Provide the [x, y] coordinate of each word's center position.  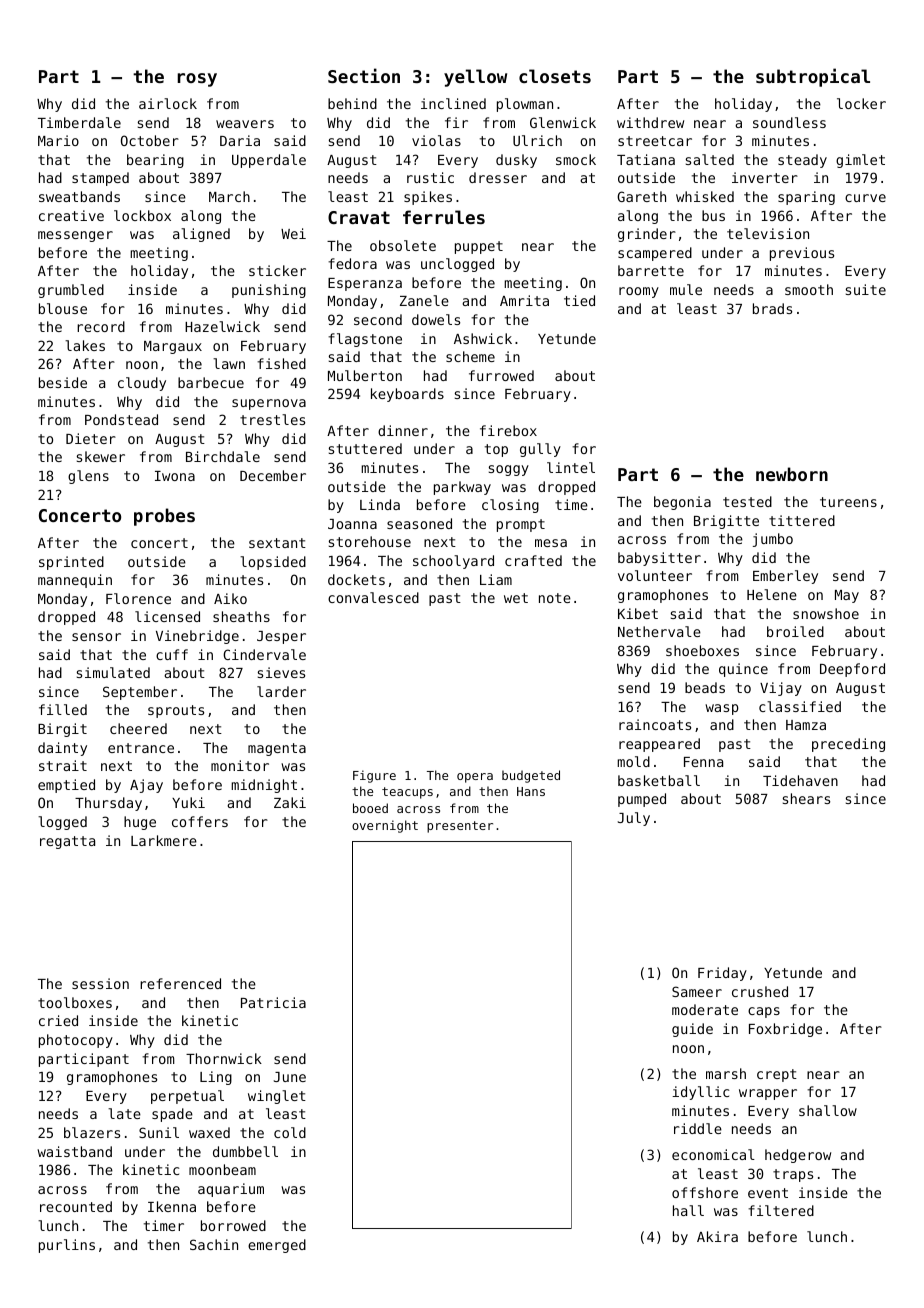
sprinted [71, 563]
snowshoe [826, 613]
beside [63, 382]
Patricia [273, 1002]
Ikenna [172, 1206]
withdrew [650, 122]
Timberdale [79, 122]
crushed [760, 991]
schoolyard [453, 562]
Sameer [697, 991]
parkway [462, 488]
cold [290, 1132]
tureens [848, 502]
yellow [475, 78]
